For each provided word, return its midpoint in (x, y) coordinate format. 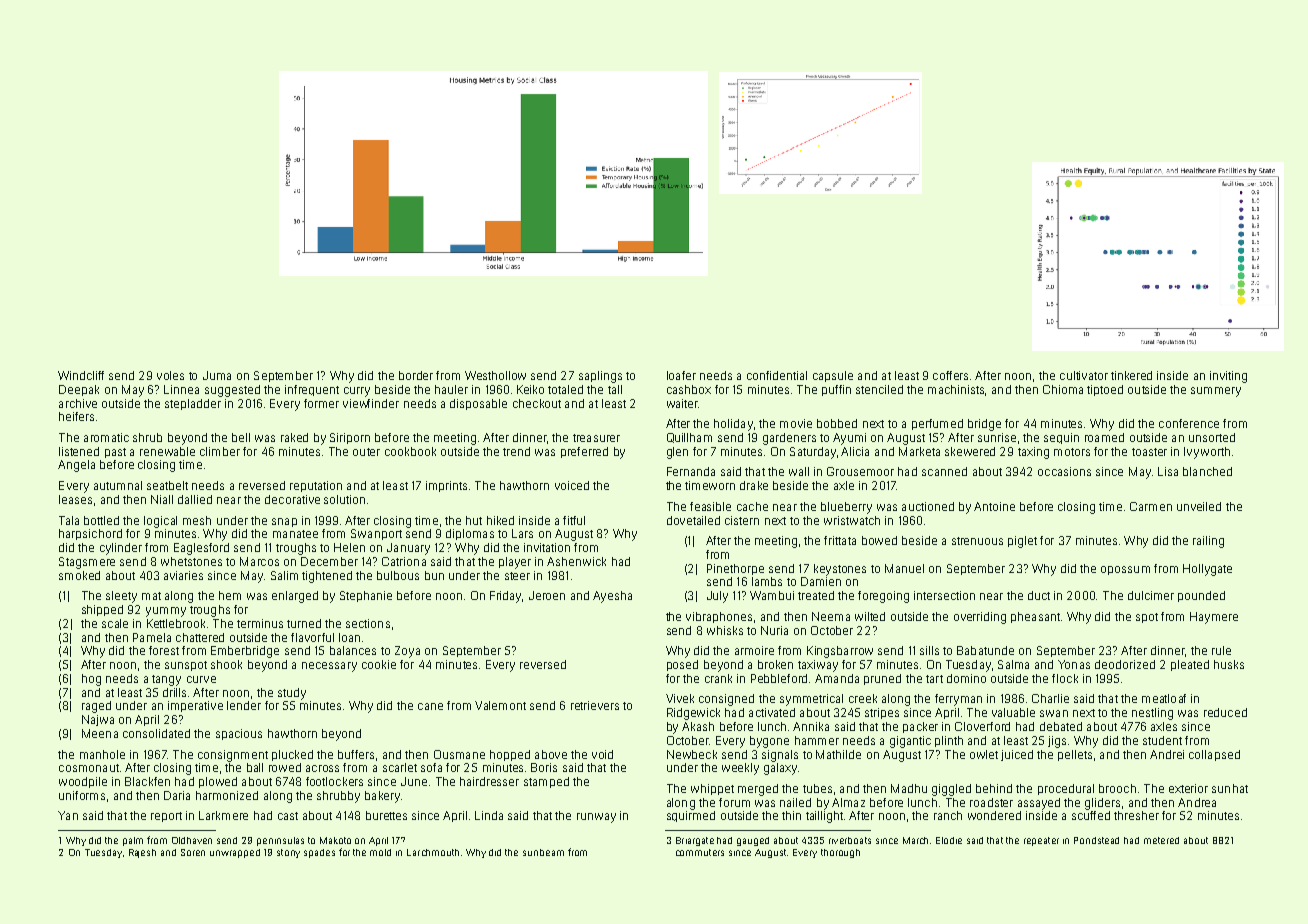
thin (791, 815)
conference (1189, 423)
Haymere (1214, 618)
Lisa (1168, 471)
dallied (195, 499)
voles (170, 375)
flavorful (312, 637)
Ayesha (612, 597)
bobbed (837, 423)
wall (799, 471)
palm (133, 841)
